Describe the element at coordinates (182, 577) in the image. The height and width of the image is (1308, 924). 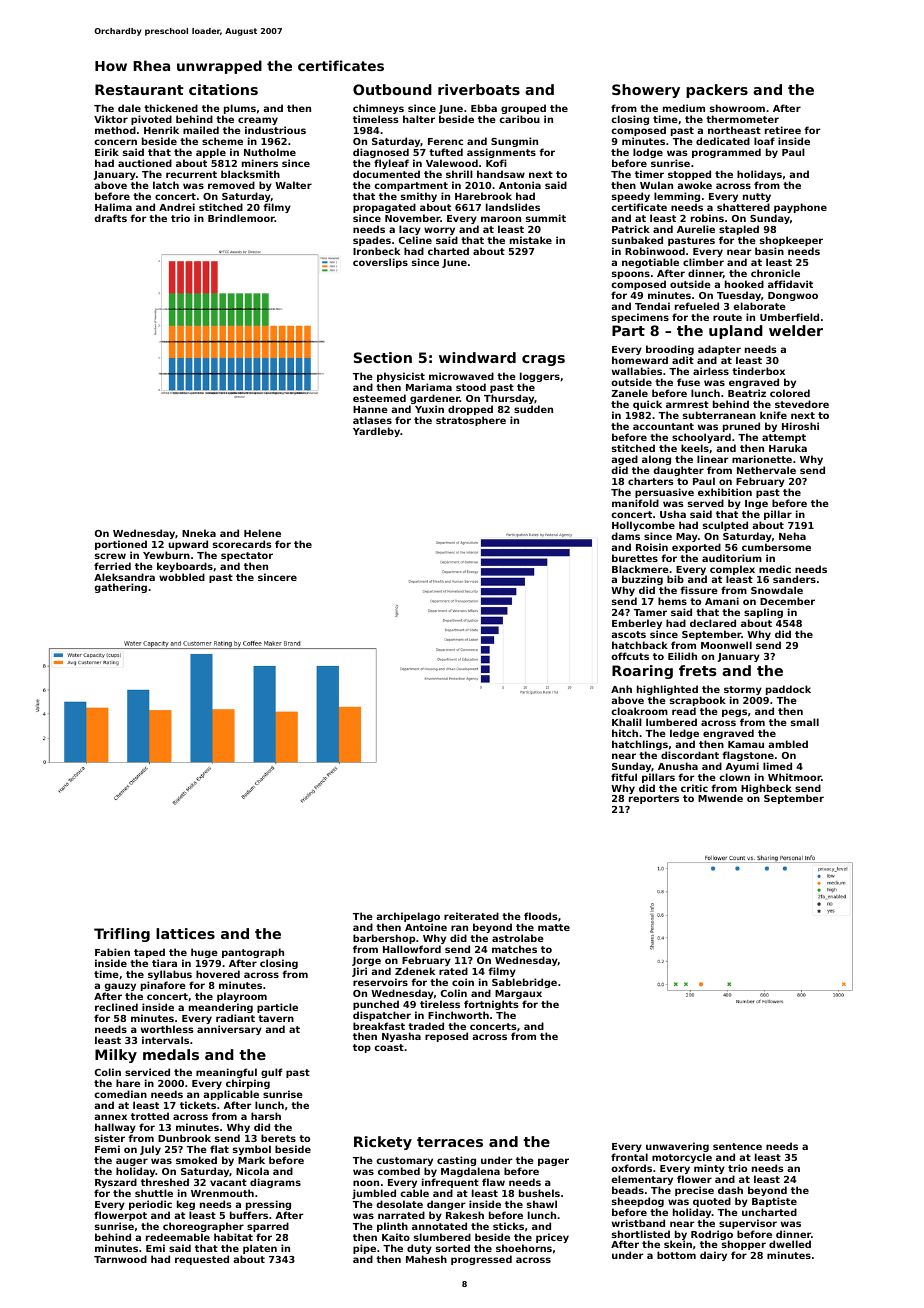
I see `wobbled` at that location.
